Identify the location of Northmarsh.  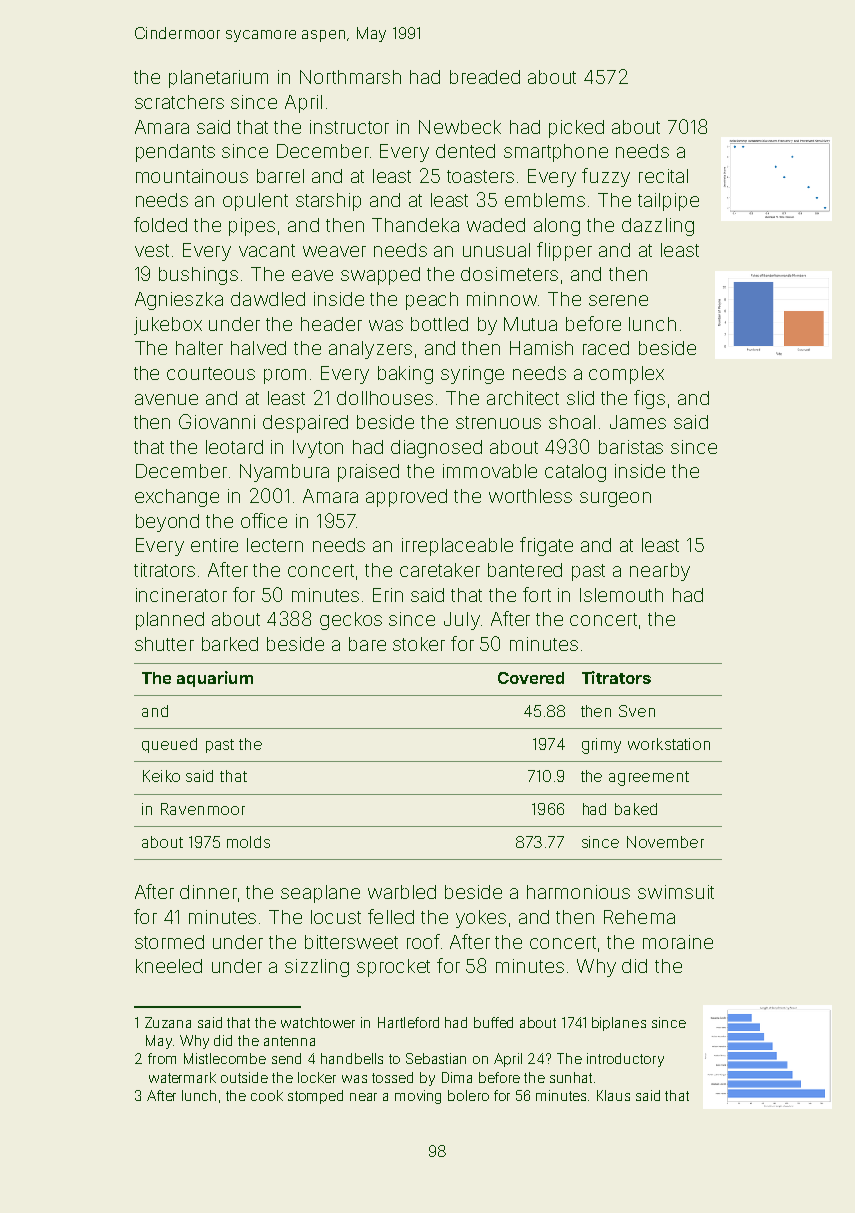
(350, 77).
